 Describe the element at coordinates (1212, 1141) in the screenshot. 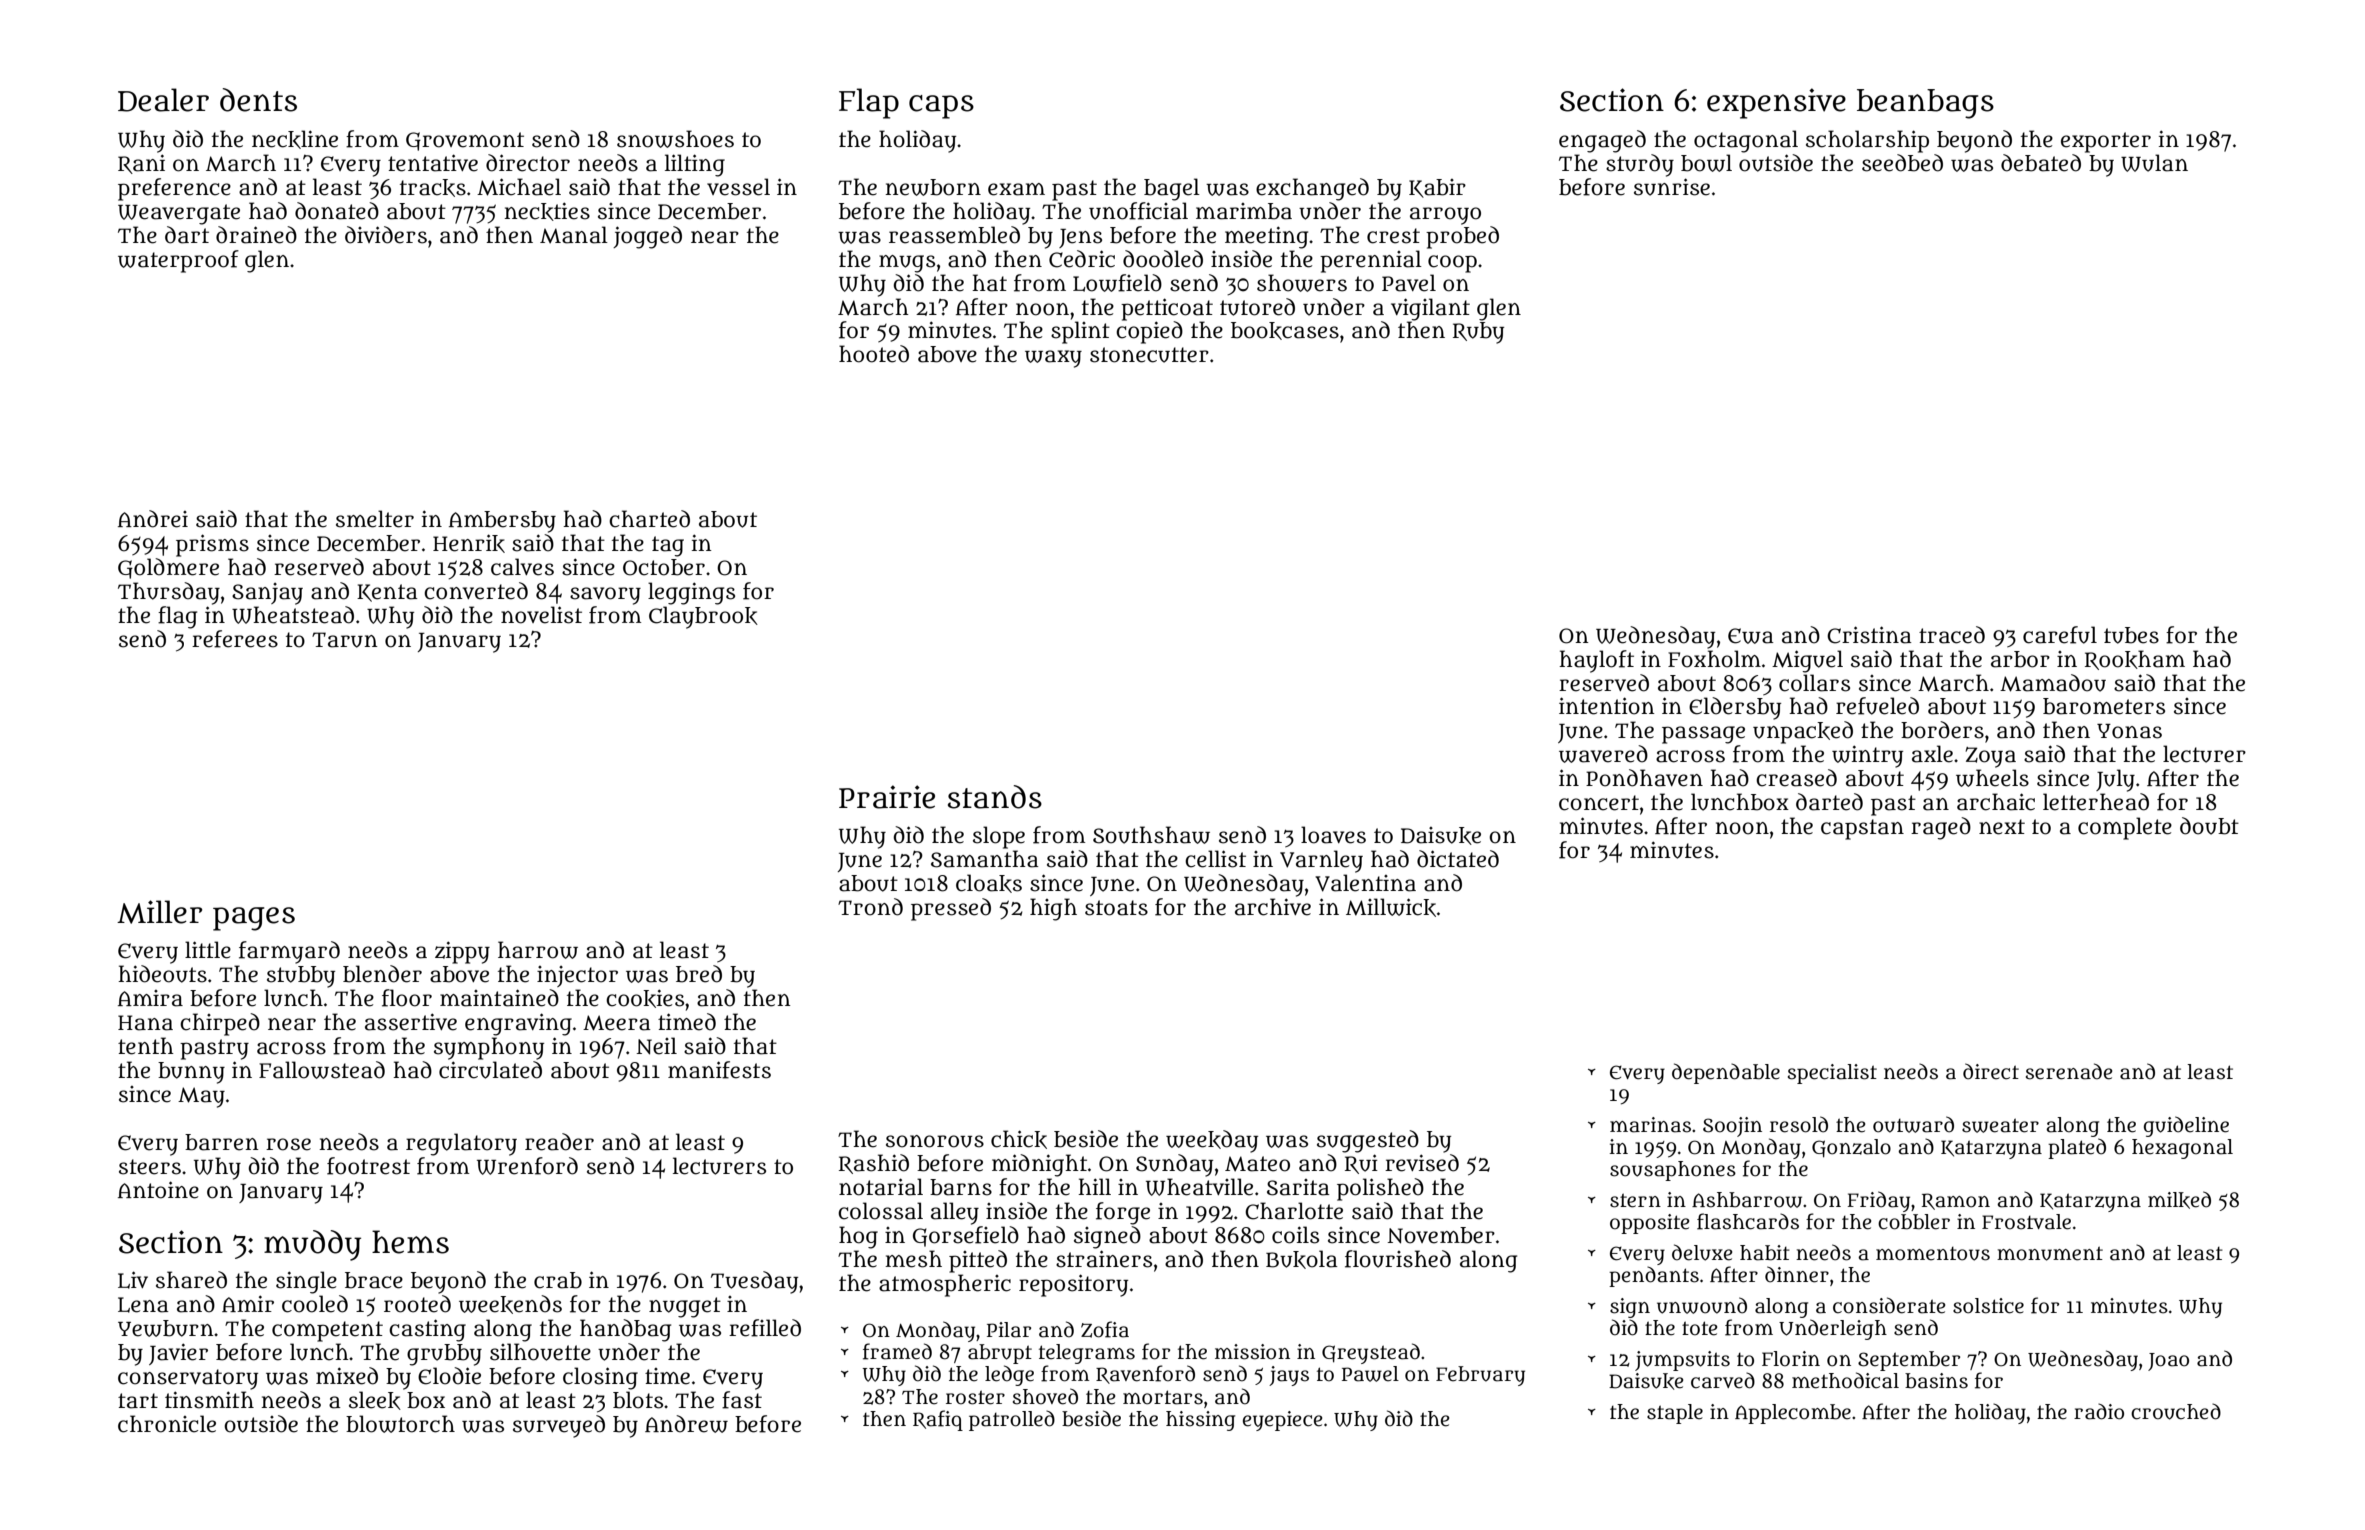

I see `weekday` at that location.
